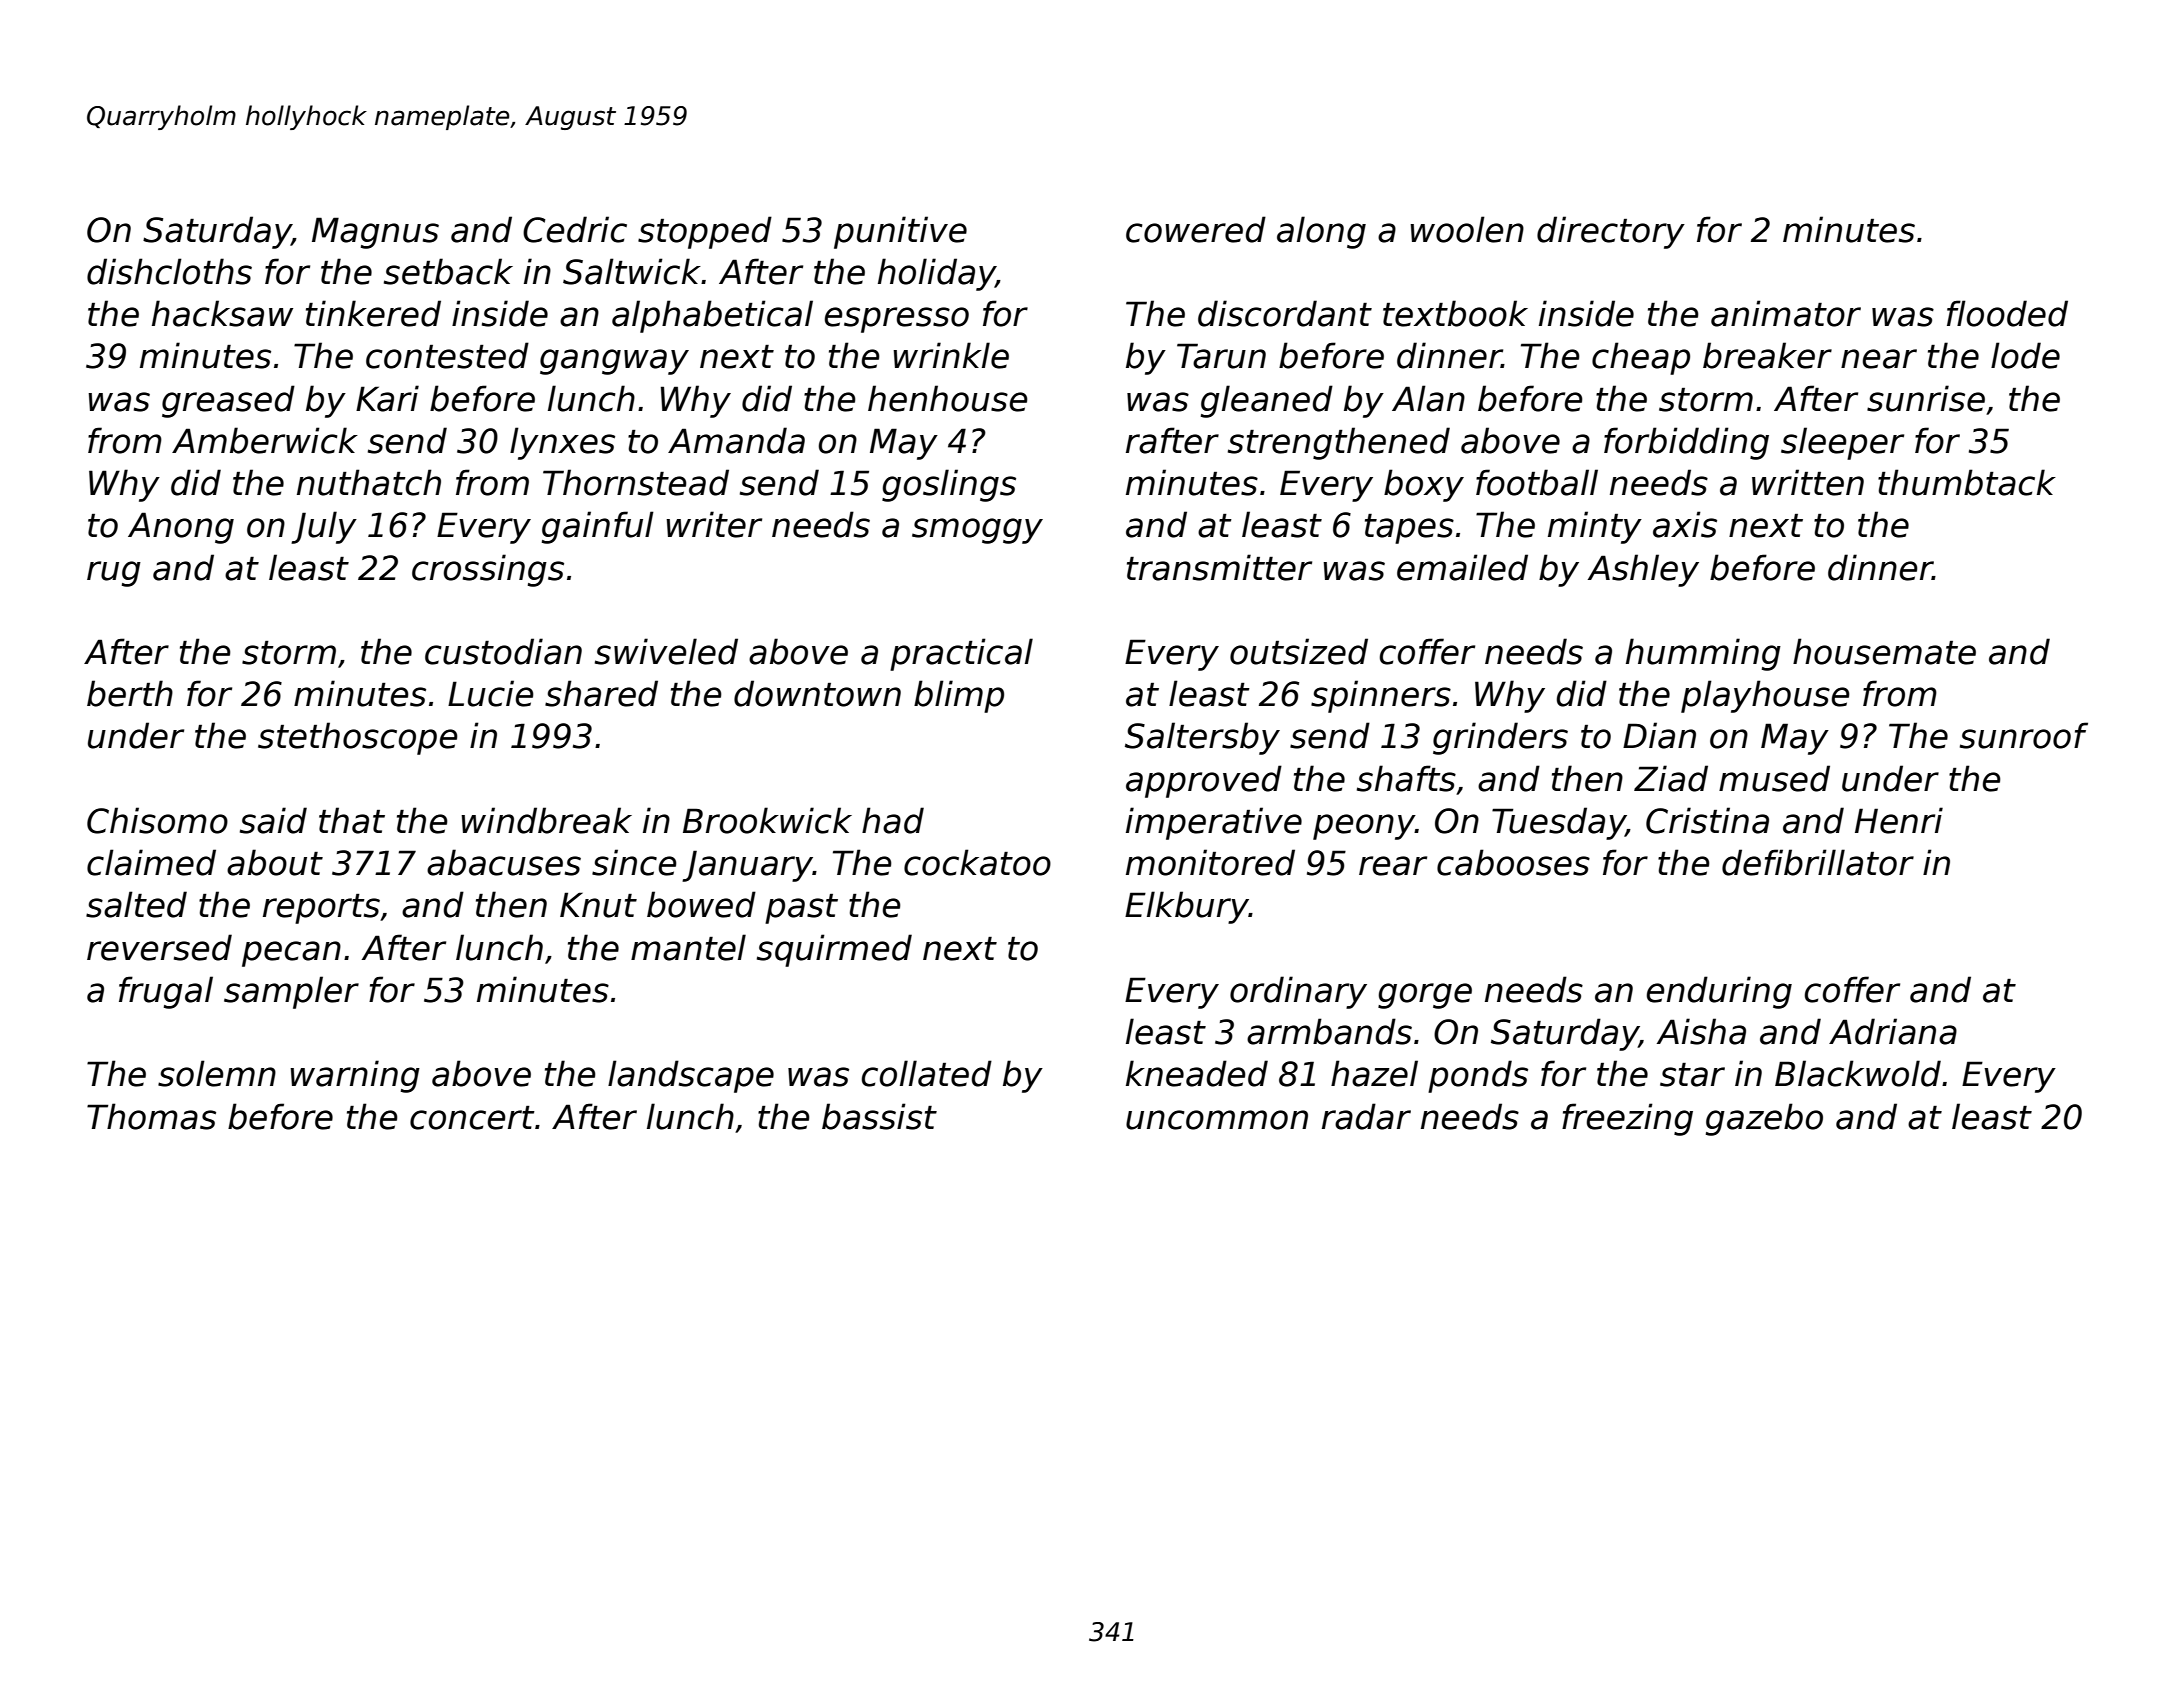 The width and height of the screenshot is (2178, 1683). I want to click on defibrillator, so click(1818, 862).
